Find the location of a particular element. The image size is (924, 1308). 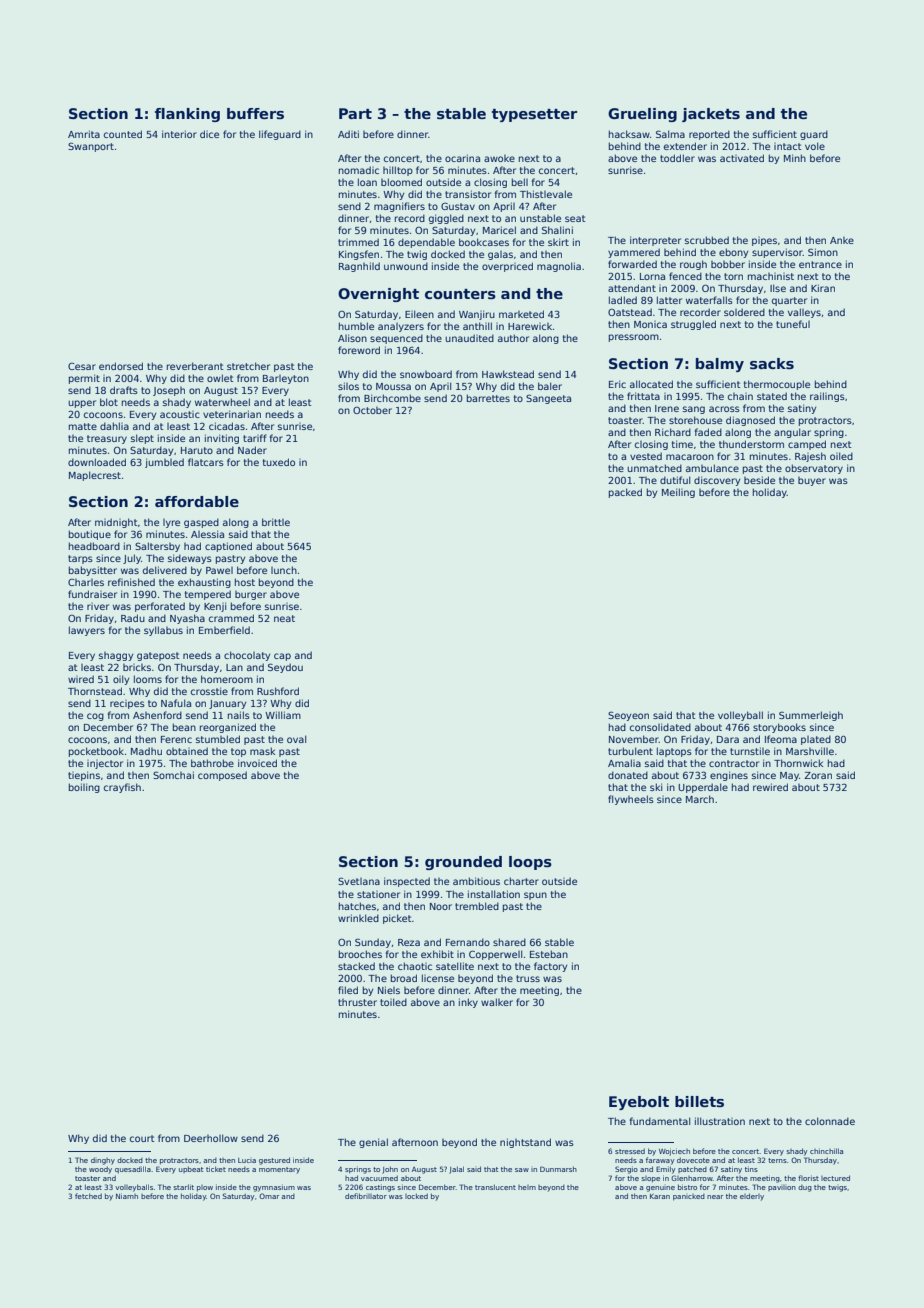

interior is located at coordinates (179, 134).
